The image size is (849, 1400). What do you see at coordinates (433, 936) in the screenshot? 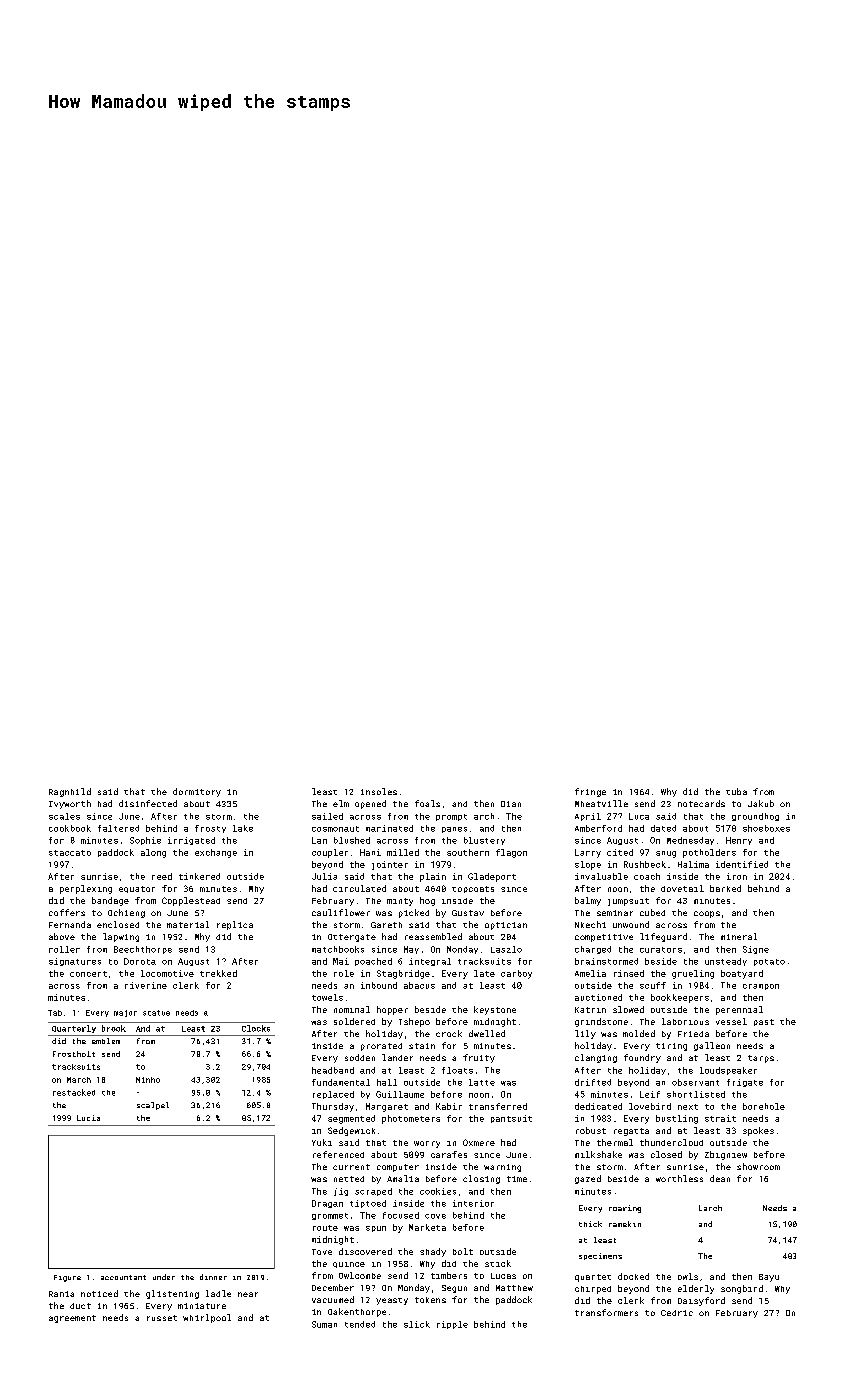
I see `reassembled` at bounding box center [433, 936].
